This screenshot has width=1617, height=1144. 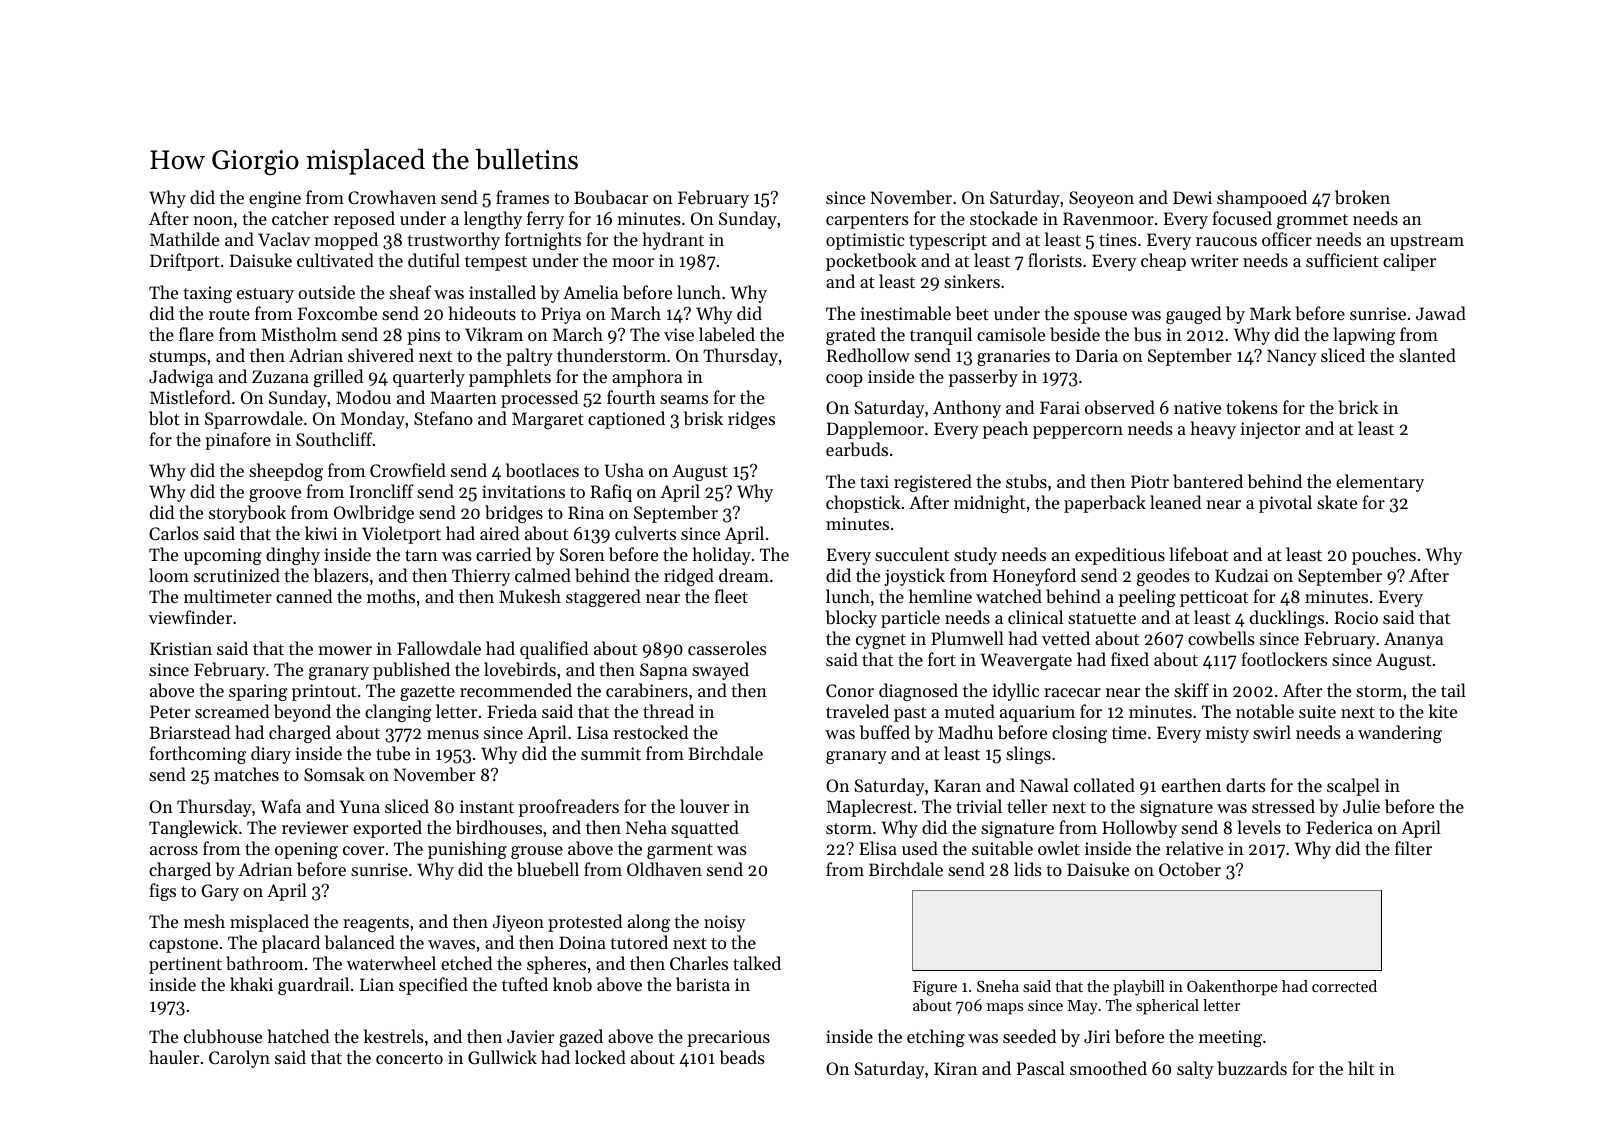 What do you see at coordinates (1362, 197) in the screenshot?
I see `broken` at bounding box center [1362, 197].
